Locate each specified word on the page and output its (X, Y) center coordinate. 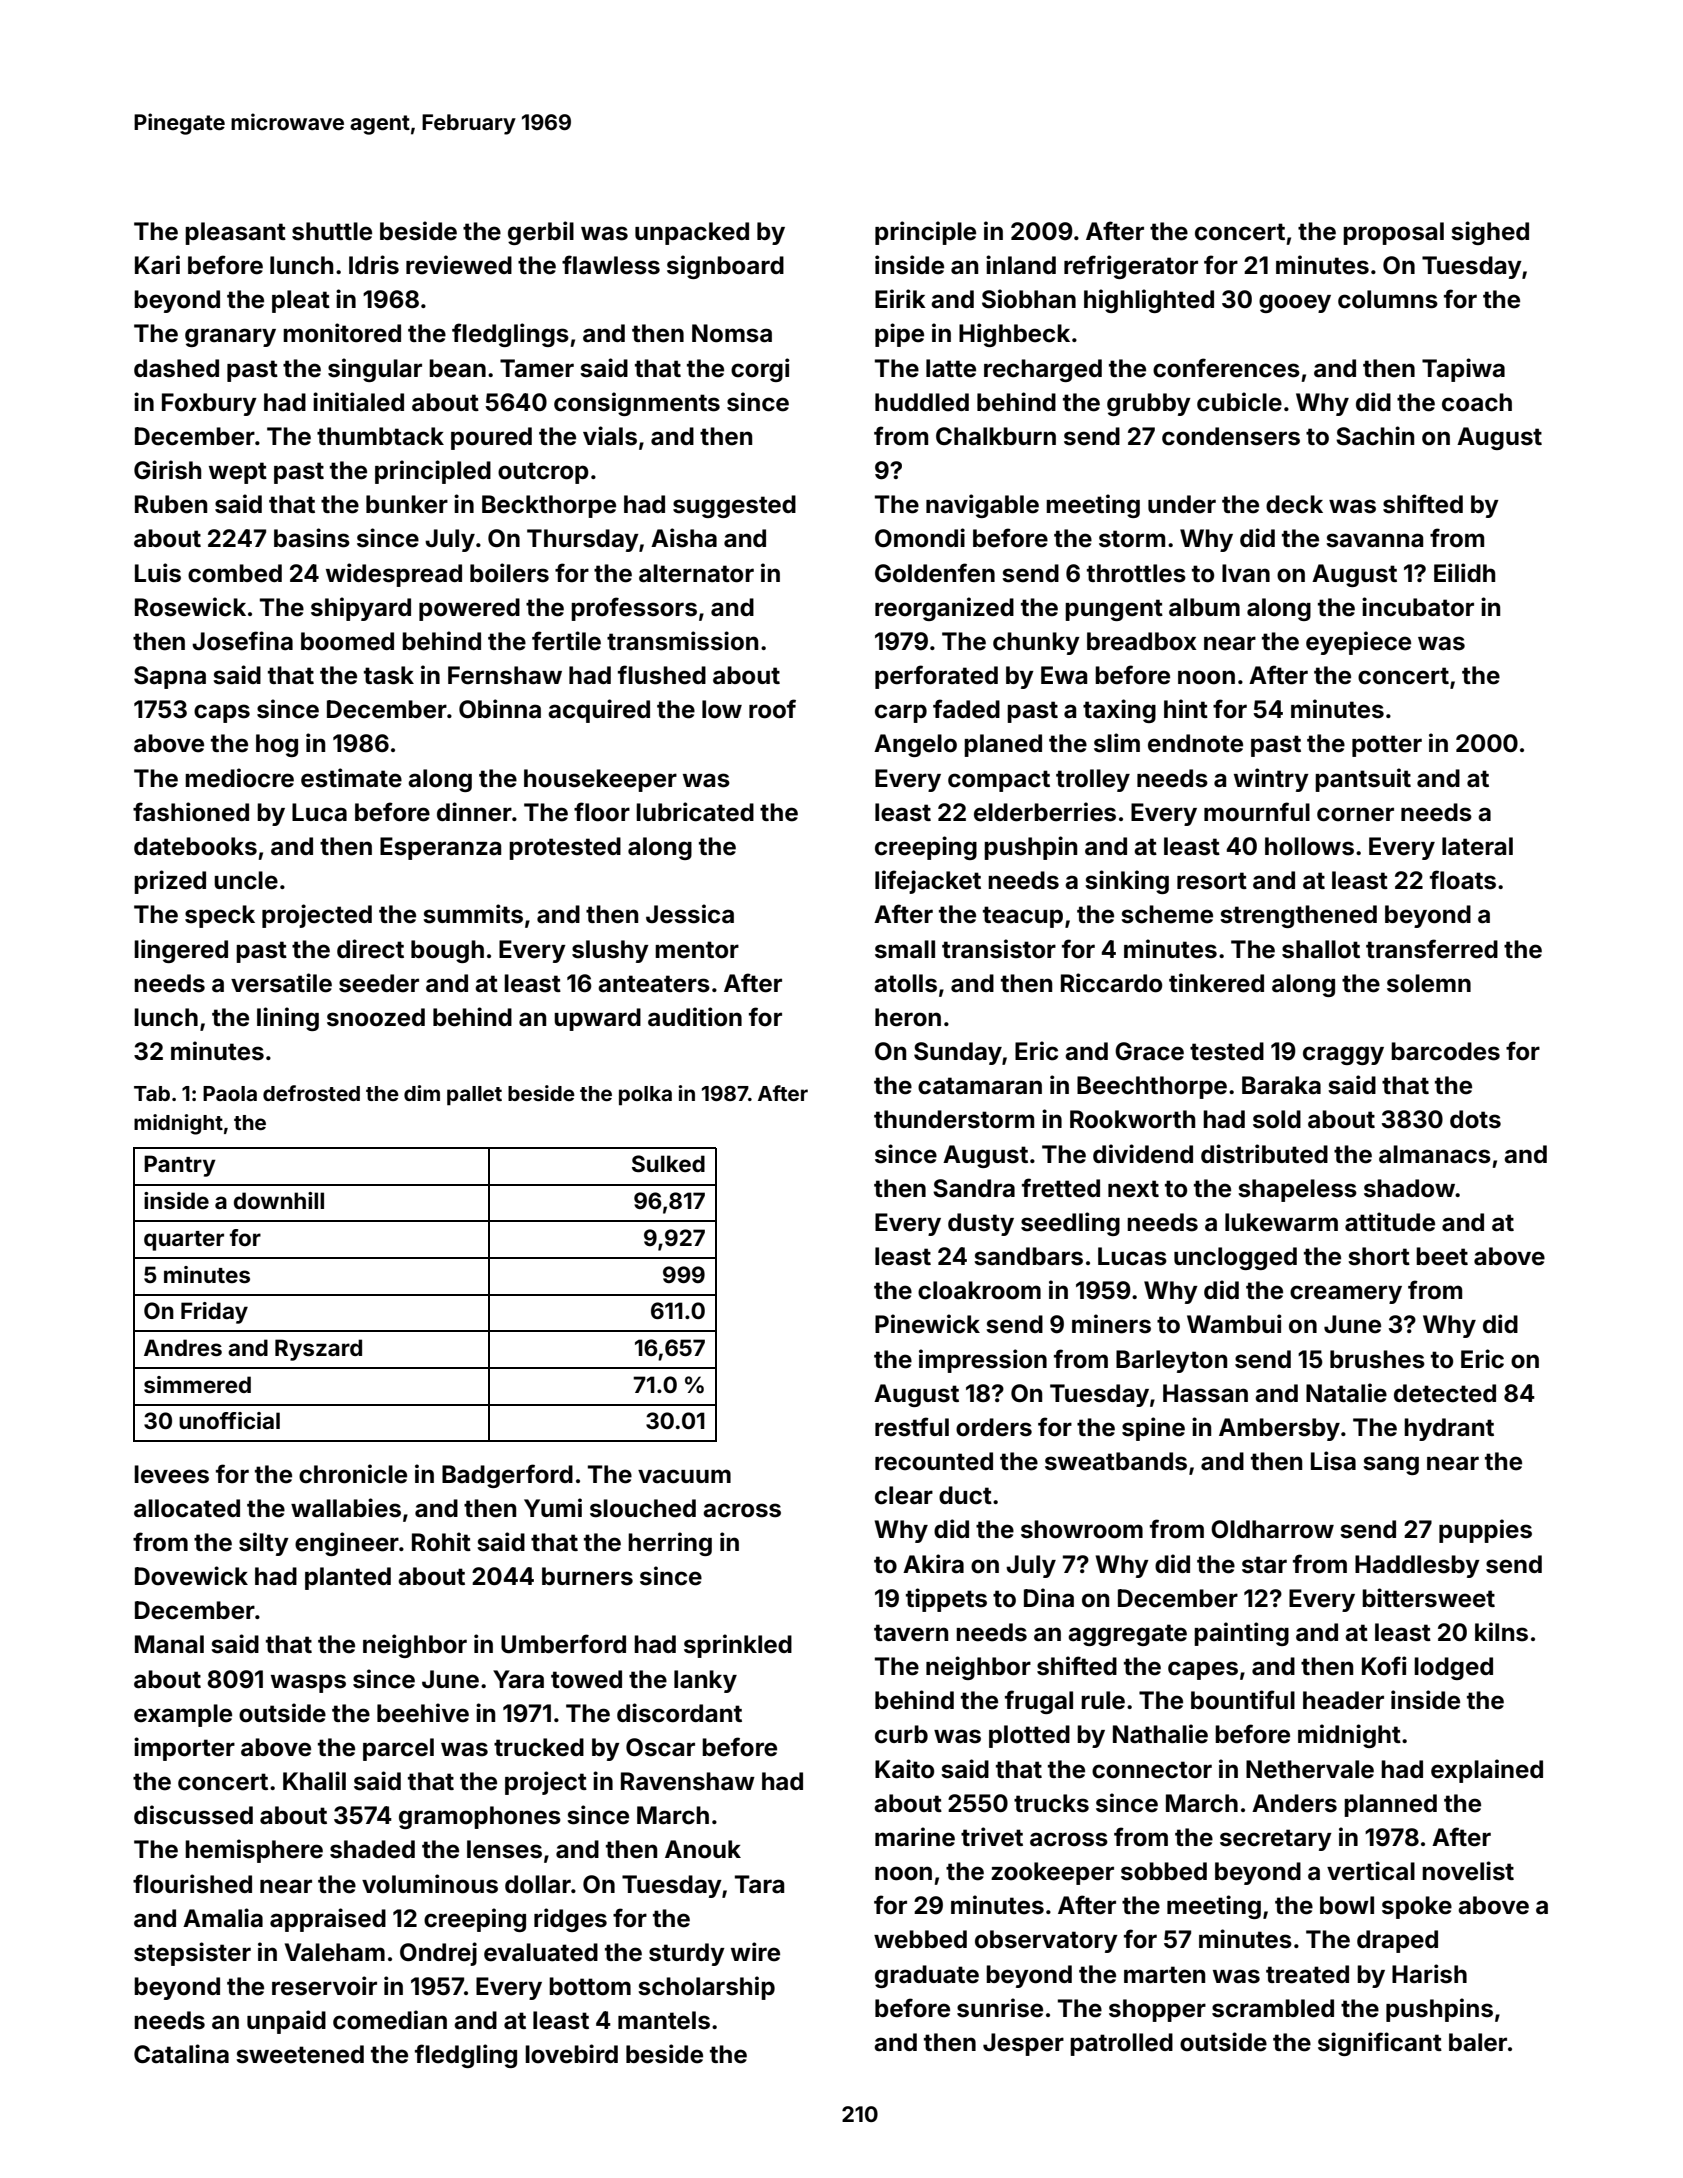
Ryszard (318, 1350)
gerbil (541, 233)
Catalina (181, 2054)
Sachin (1375, 436)
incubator (1418, 607)
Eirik (900, 298)
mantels (664, 2020)
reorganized (944, 609)
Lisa (1333, 1461)
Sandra (974, 1188)
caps (222, 713)
